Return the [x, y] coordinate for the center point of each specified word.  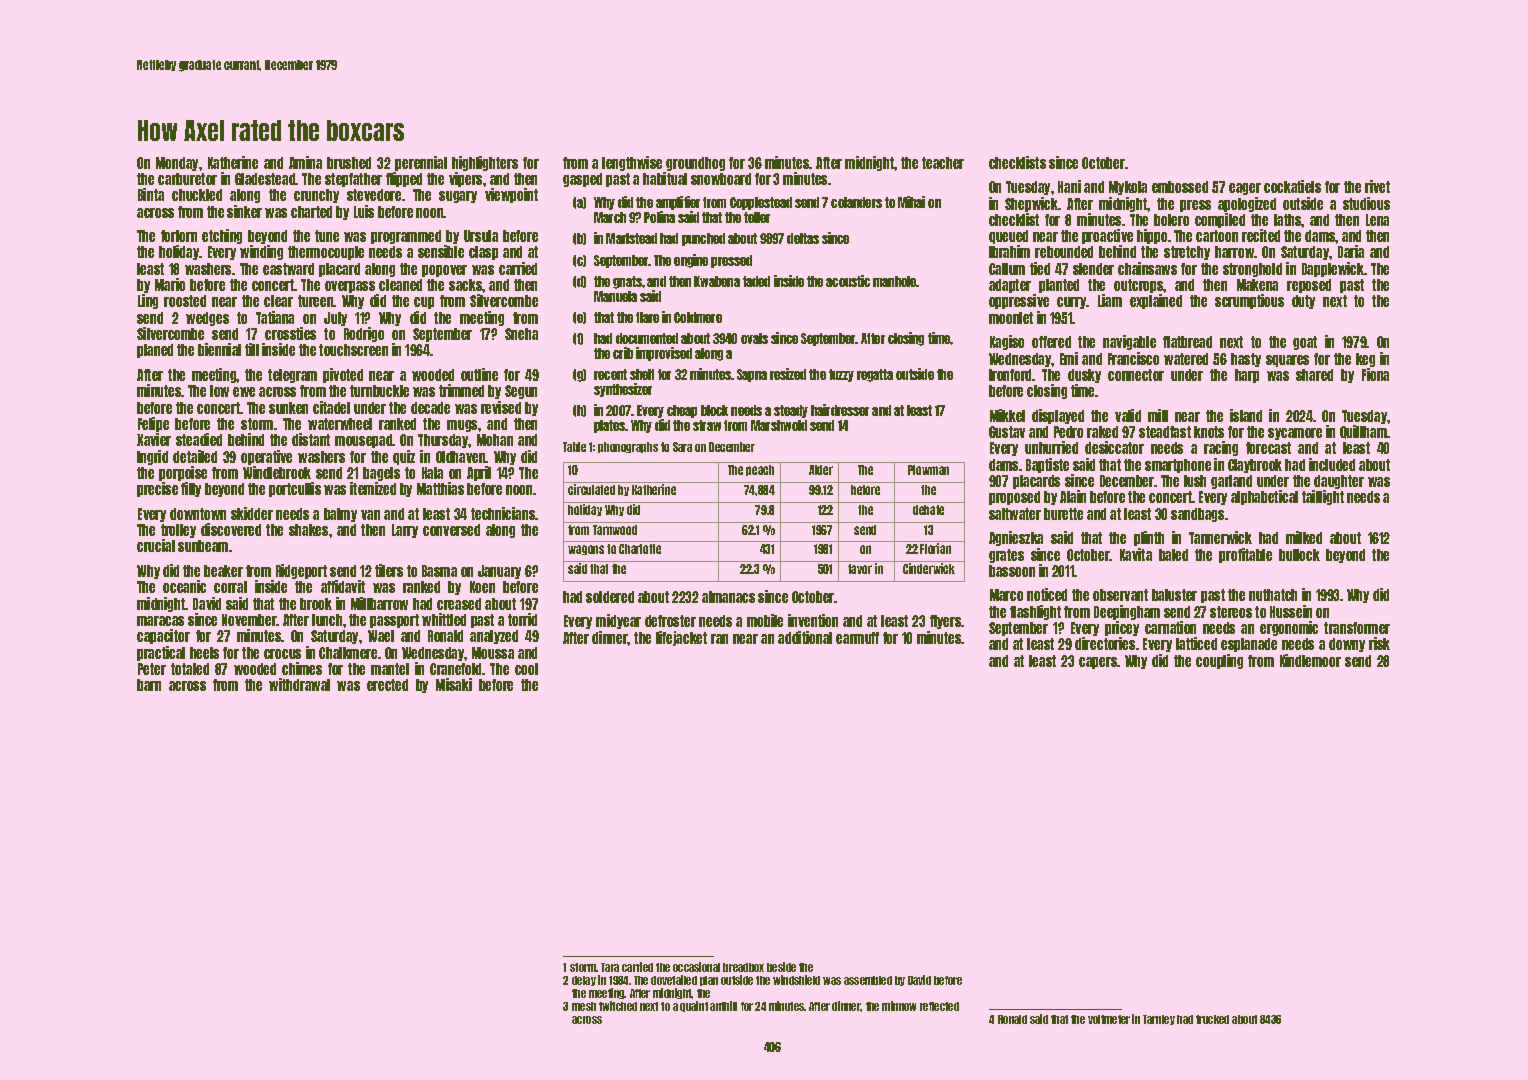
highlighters [485, 163]
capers [1098, 663]
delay [584, 981]
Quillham [1363, 432]
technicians [503, 513]
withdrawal [299, 684]
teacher [943, 163]
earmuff [857, 638]
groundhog [695, 164]
